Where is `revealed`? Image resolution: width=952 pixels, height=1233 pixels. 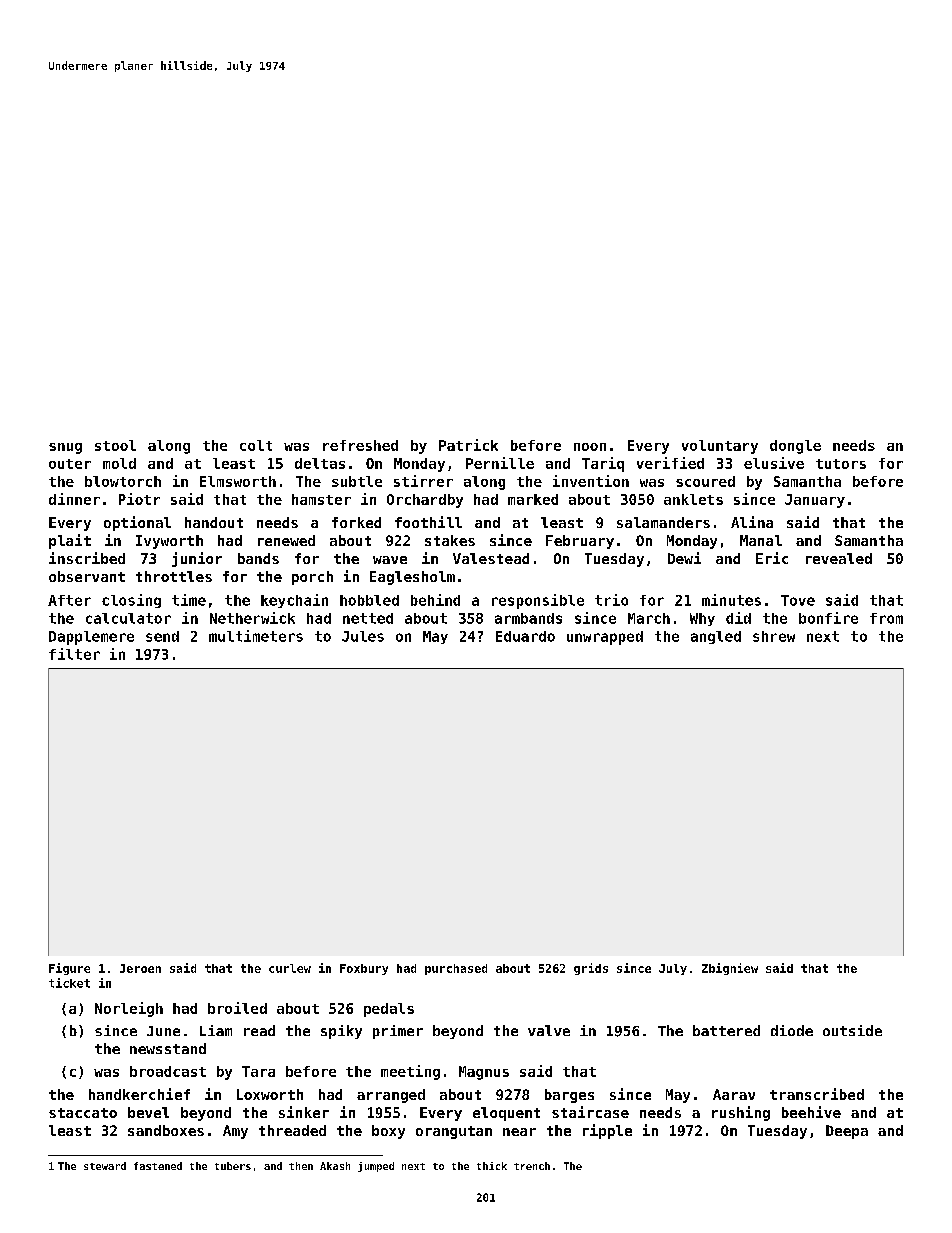 revealed is located at coordinates (839, 558).
